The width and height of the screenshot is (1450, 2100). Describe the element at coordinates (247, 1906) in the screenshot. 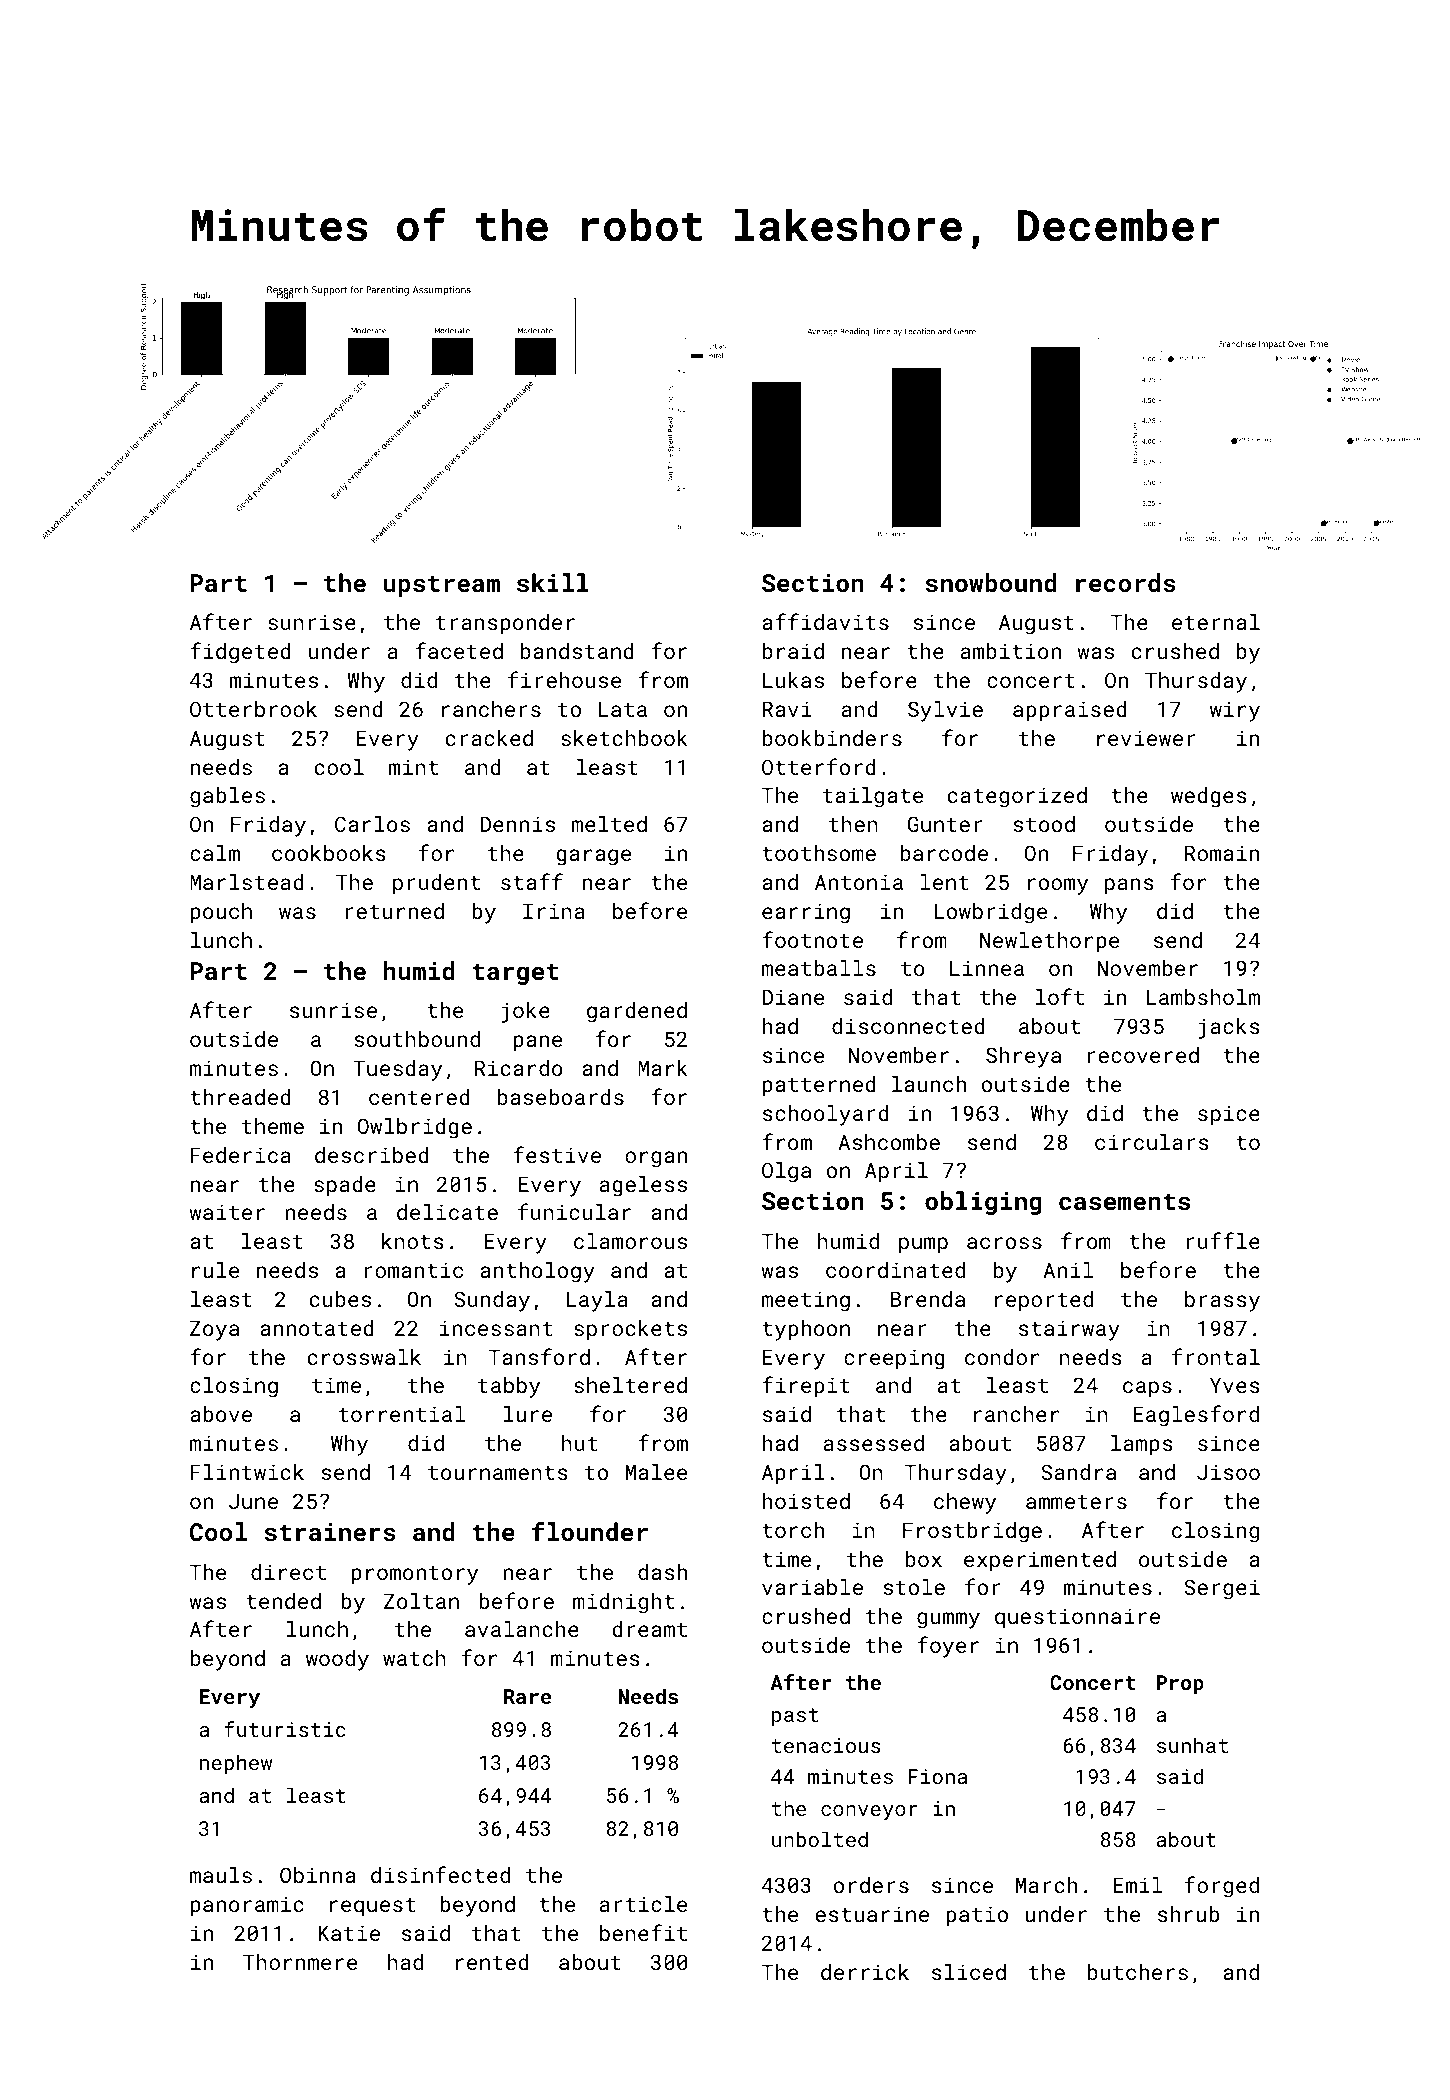

I see `panoramic` at that location.
